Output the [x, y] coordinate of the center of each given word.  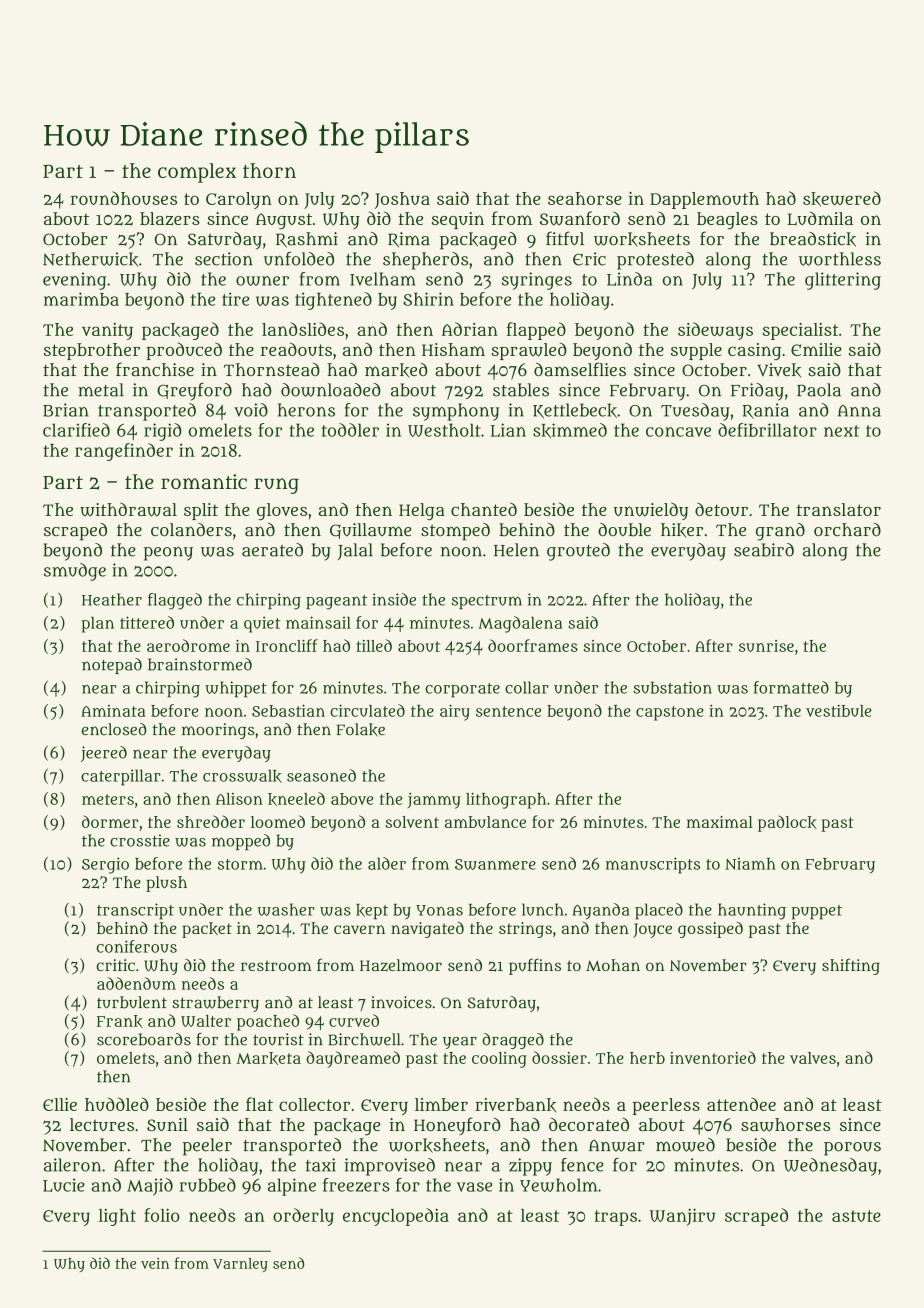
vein [155, 1263]
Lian [508, 430]
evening [74, 281]
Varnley [240, 1265]
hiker [682, 530]
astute [856, 1216]
